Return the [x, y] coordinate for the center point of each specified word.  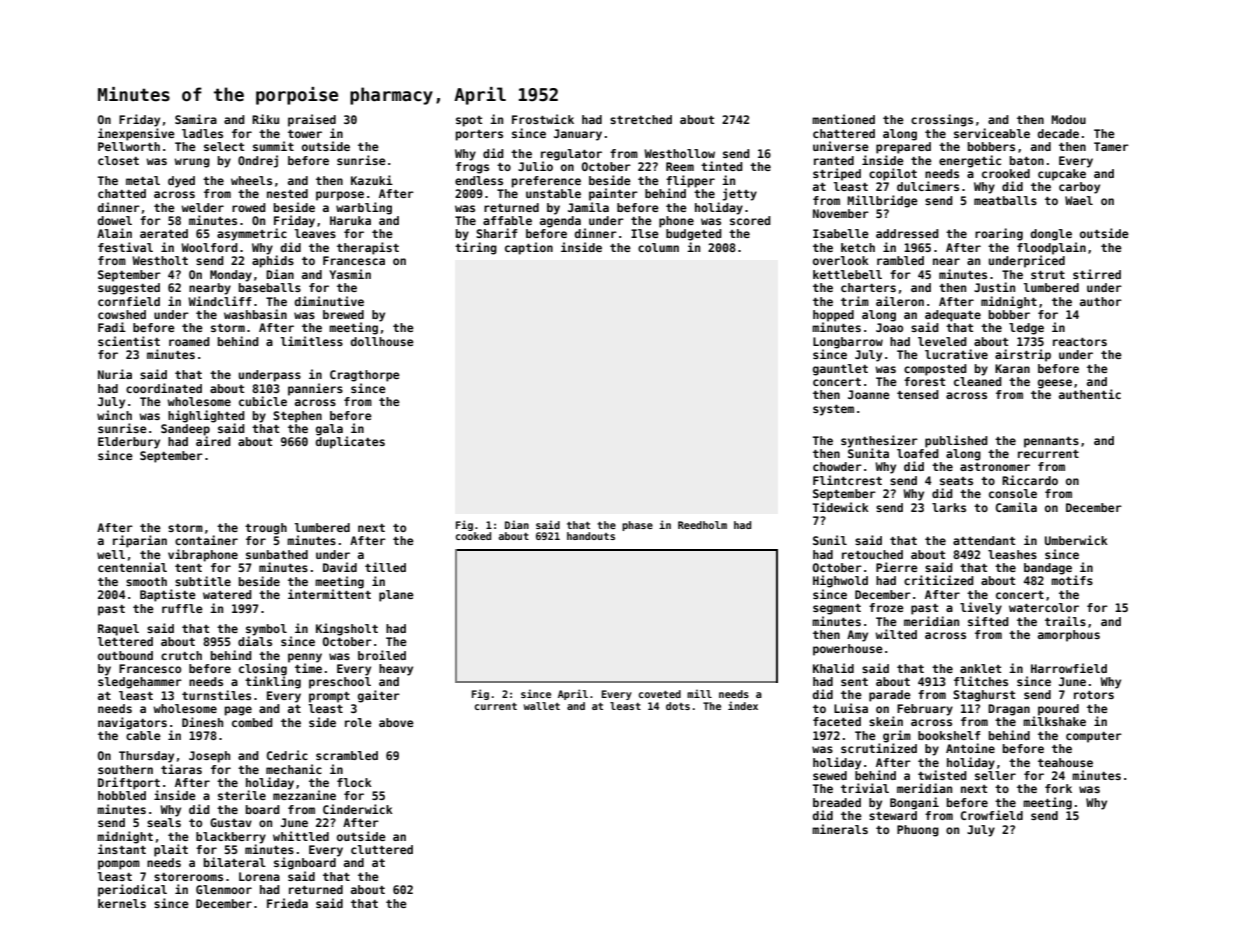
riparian [140, 541]
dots [678, 706]
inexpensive [136, 134]
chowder [837, 466]
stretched [641, 119]
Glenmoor [224, 889]
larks [949, 507]
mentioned [843, 119]
